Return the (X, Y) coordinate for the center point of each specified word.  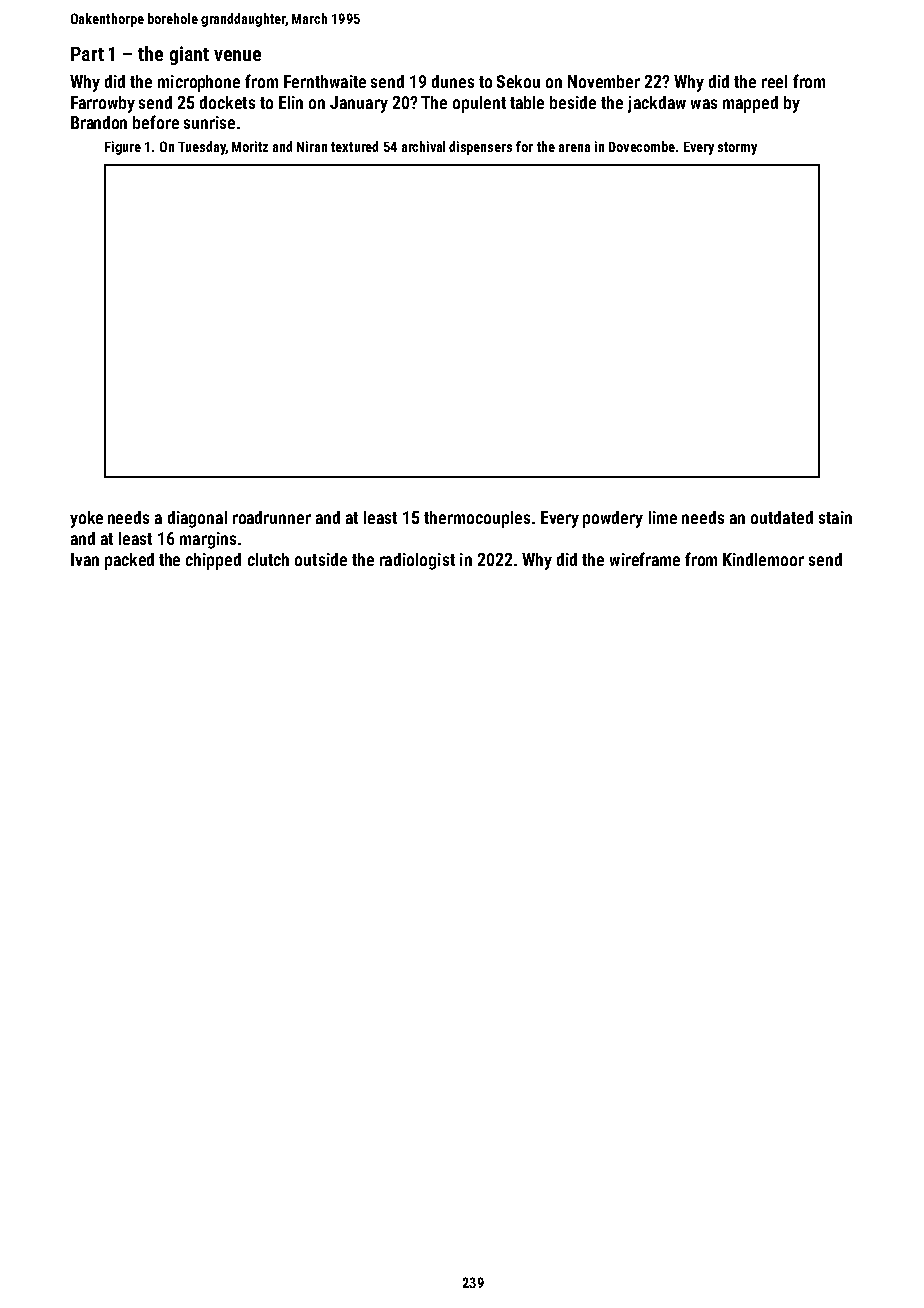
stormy (737, 148)
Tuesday (202, 148)
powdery (613, 519)
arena (574, 148)
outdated (782, 517)
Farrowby (103, 104)
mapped (750, 104)
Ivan (85, 559)
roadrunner (272, 517)
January (359, 104)
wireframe (645, 559)
